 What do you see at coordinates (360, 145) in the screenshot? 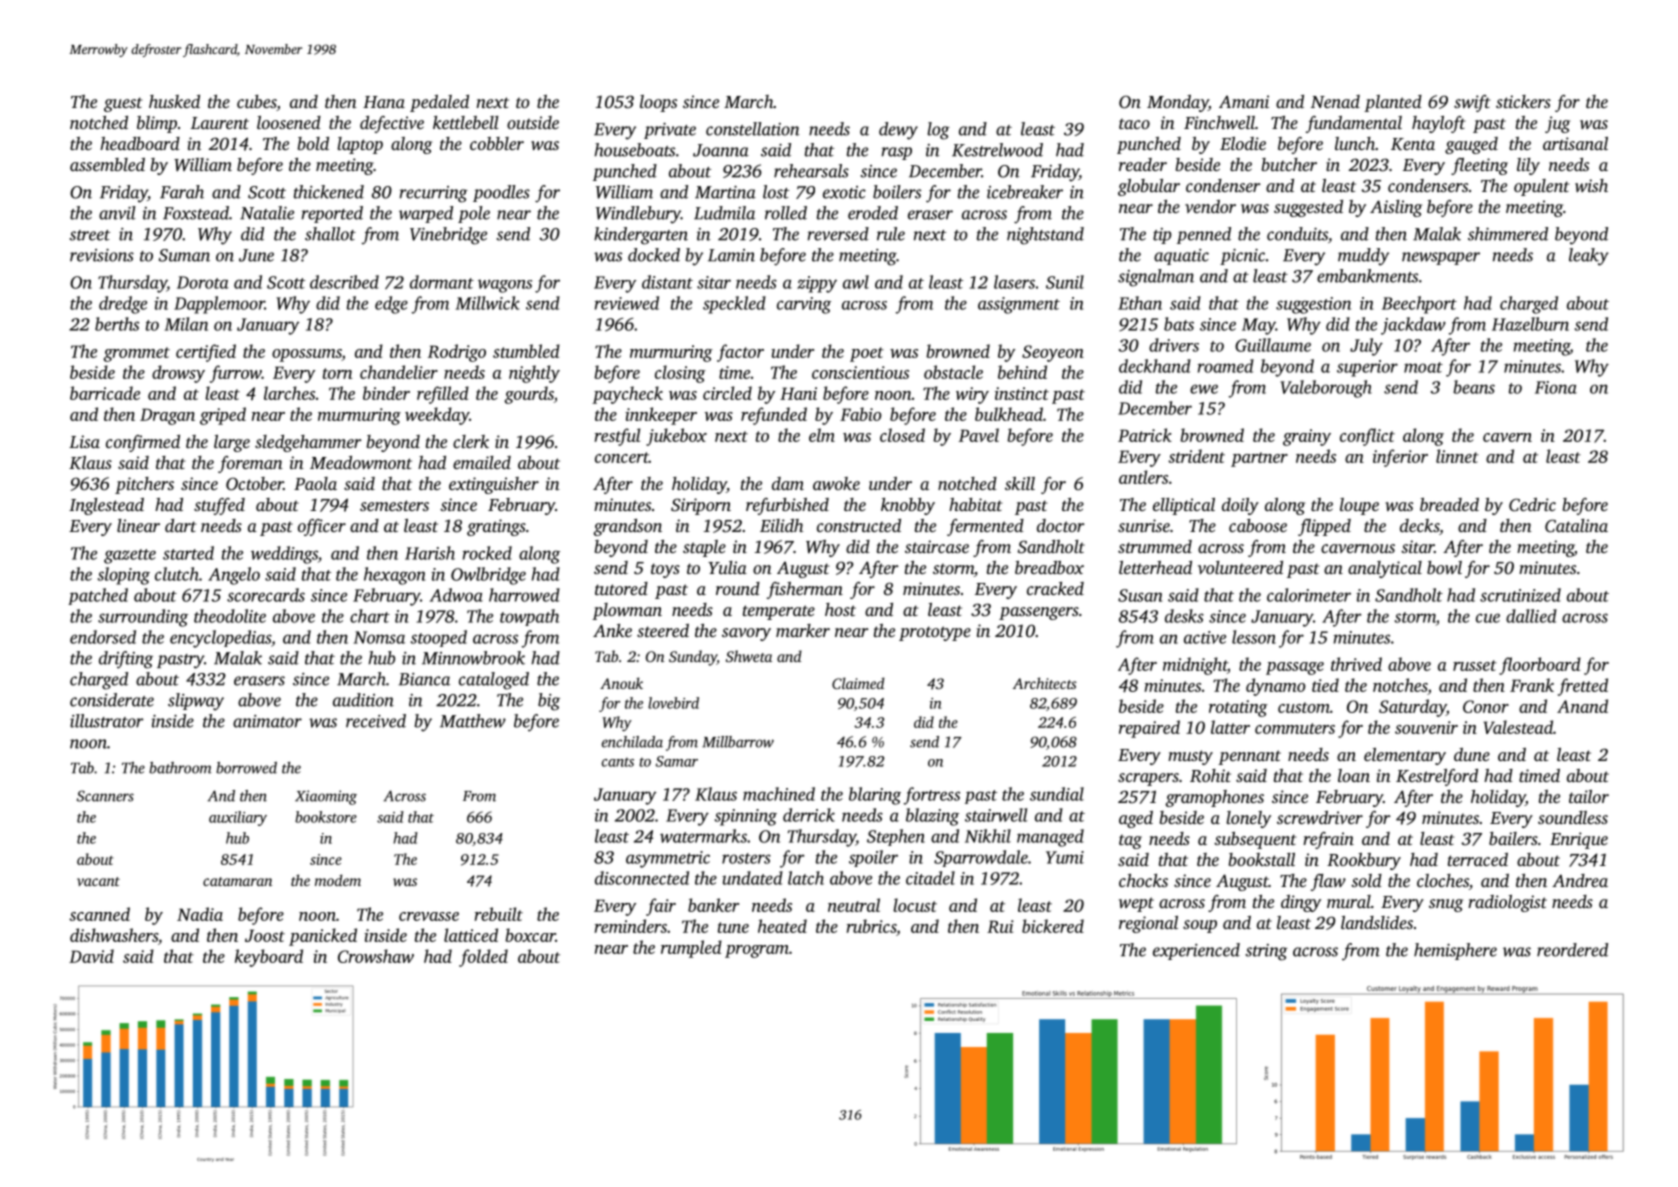
I see `laptop` at bounding box center [360, 145].
